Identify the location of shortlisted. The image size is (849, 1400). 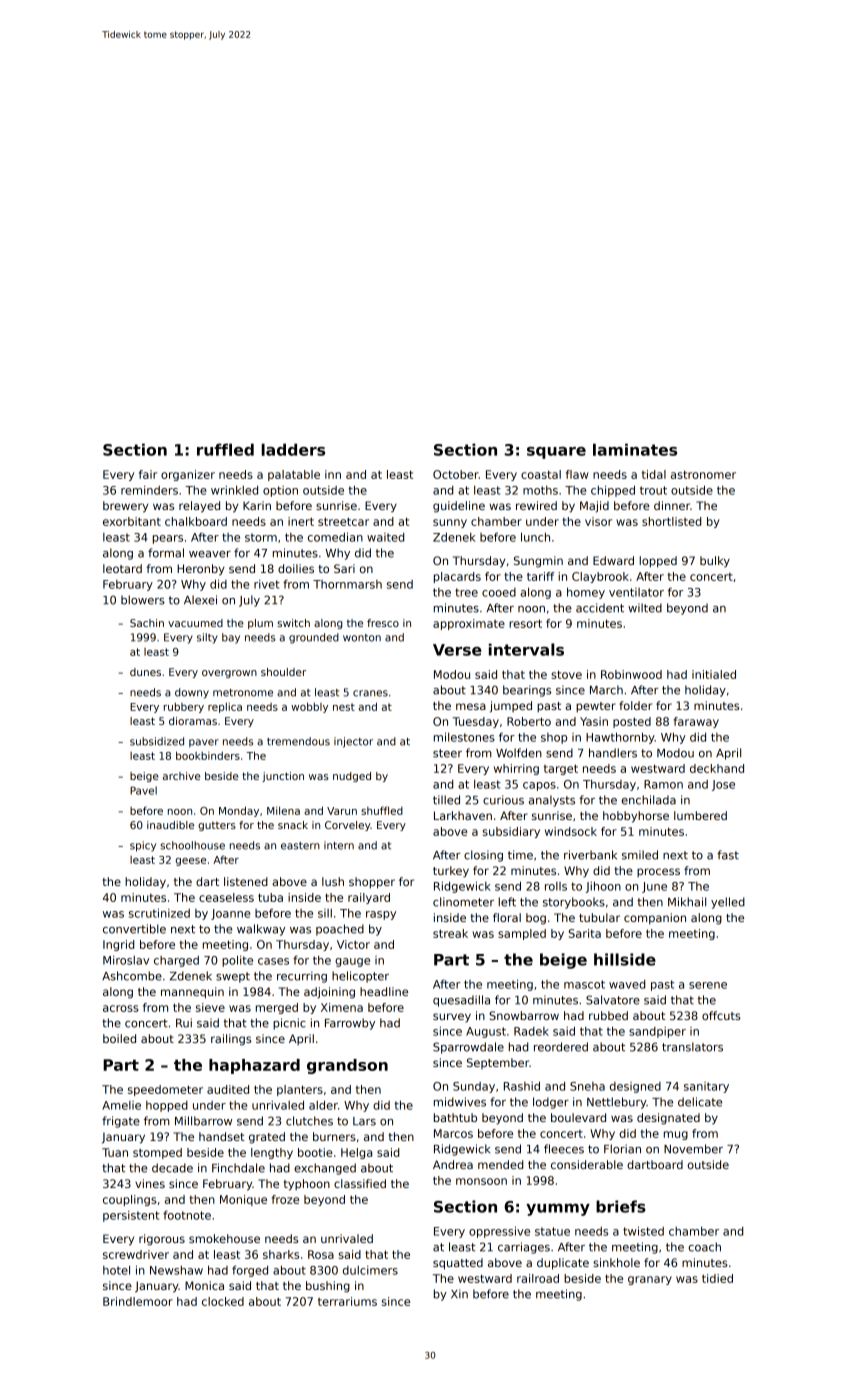
(671, 521).
